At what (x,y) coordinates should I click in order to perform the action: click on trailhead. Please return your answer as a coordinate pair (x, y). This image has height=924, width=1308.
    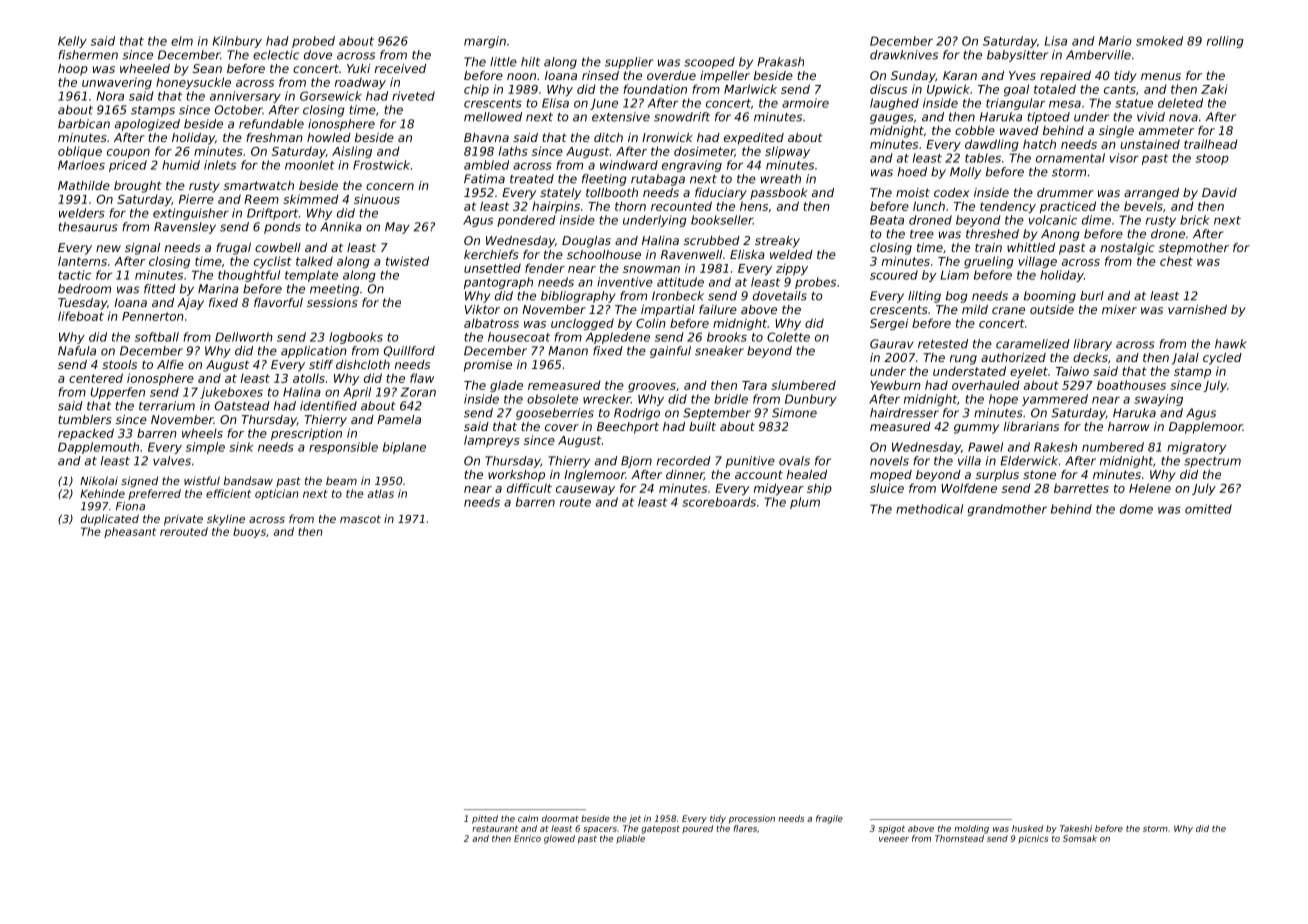
    Looking at the image, I should click on (1211, 144).
